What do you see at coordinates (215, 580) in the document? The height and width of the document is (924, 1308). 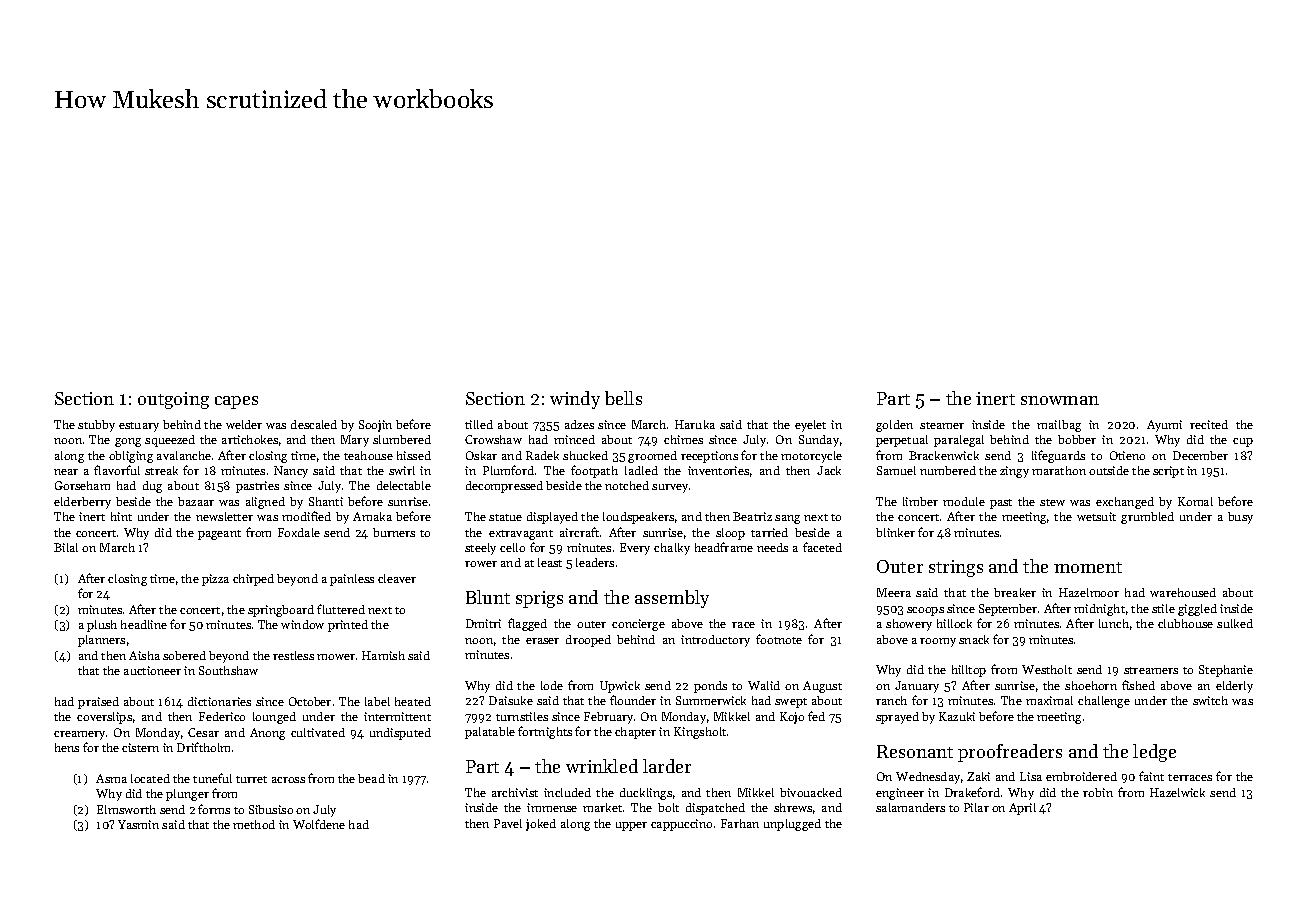 I see `pizza` at bounding box center [215, 580].
